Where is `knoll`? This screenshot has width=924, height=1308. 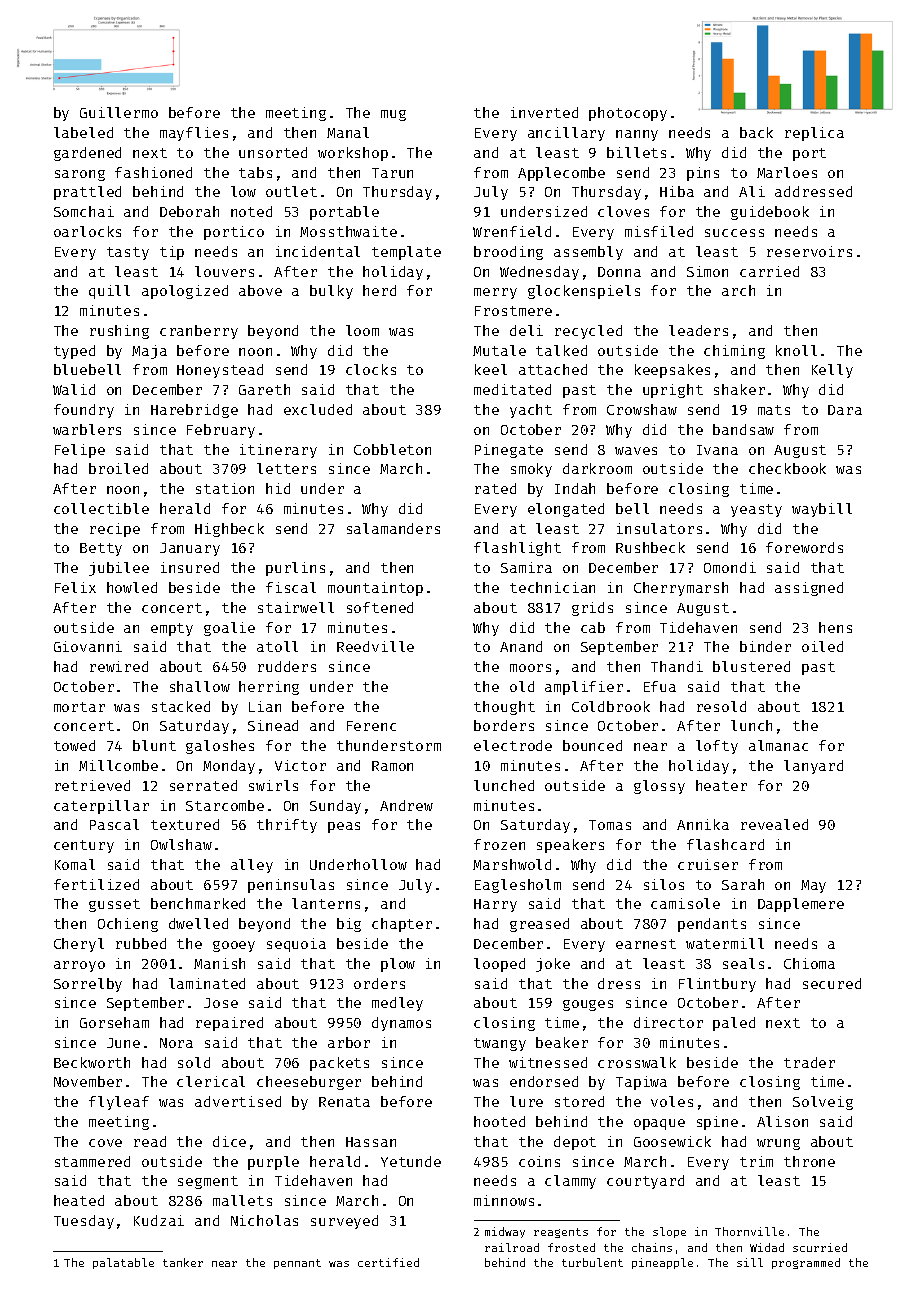 knoll is located at coordinates (796, 350).
